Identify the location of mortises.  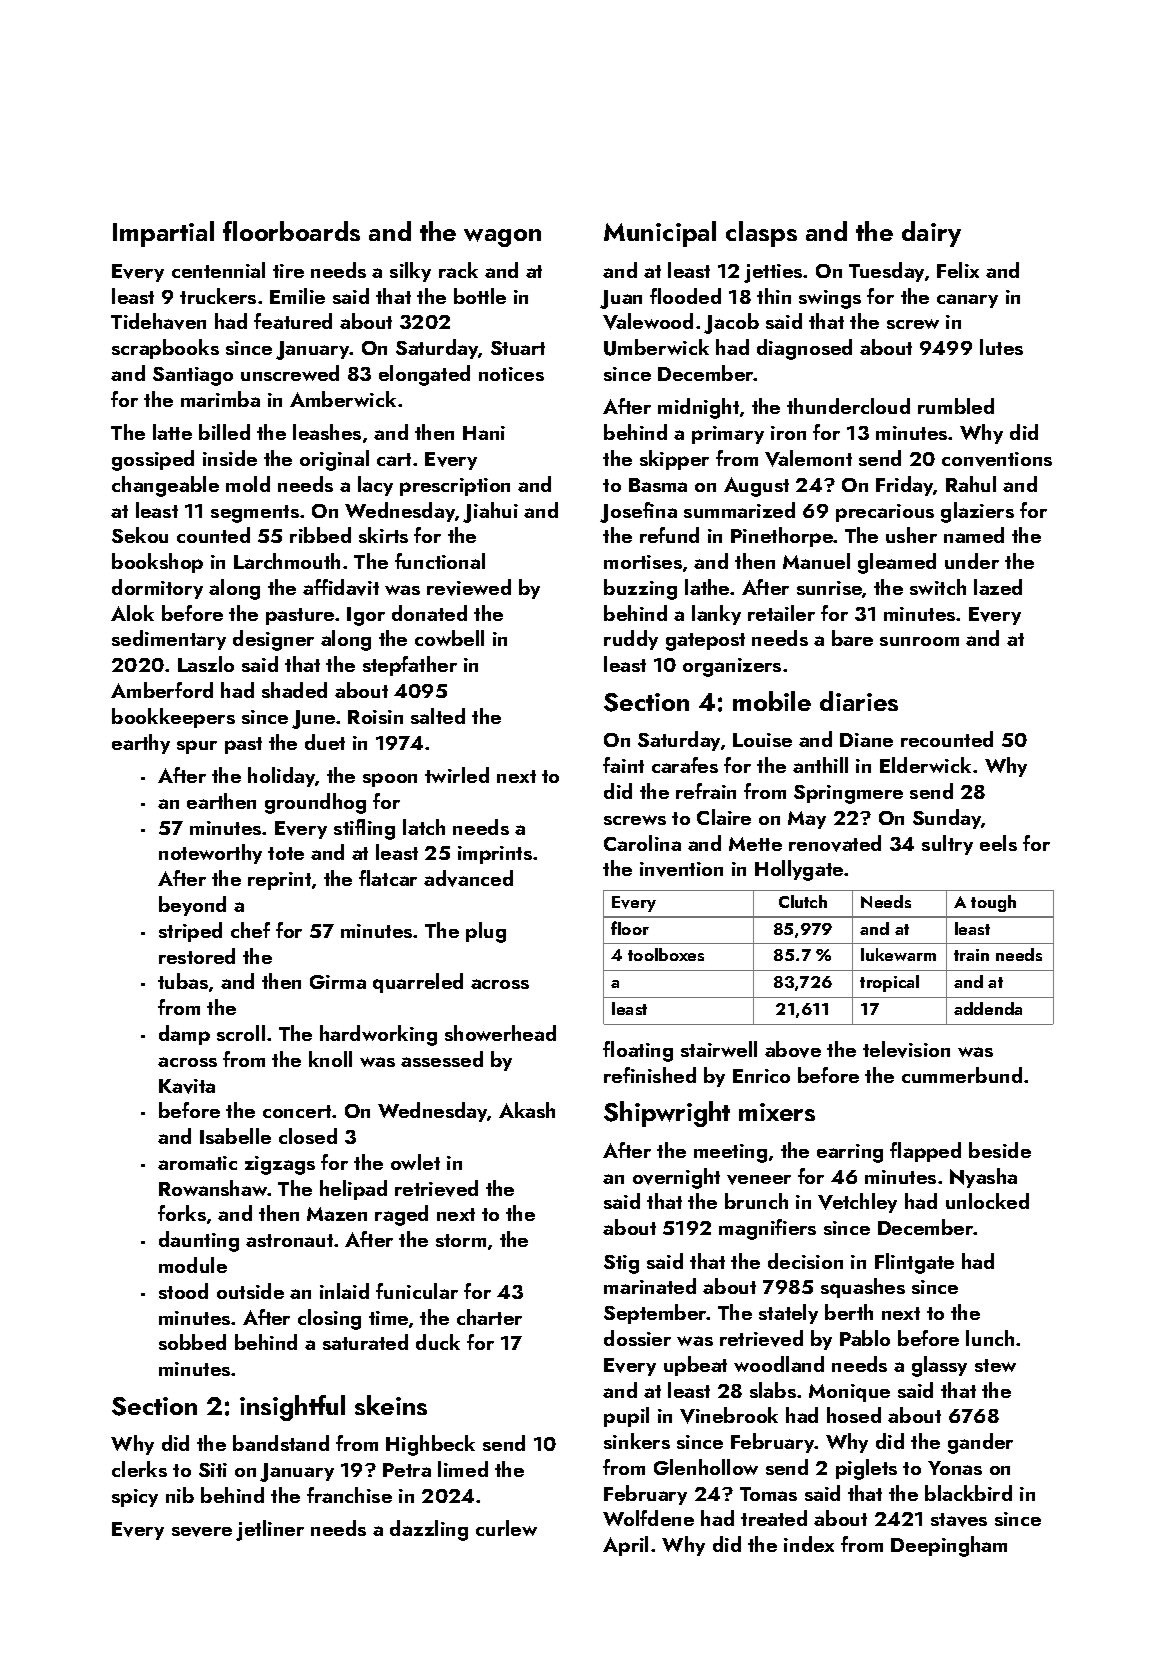
(643, 562).
